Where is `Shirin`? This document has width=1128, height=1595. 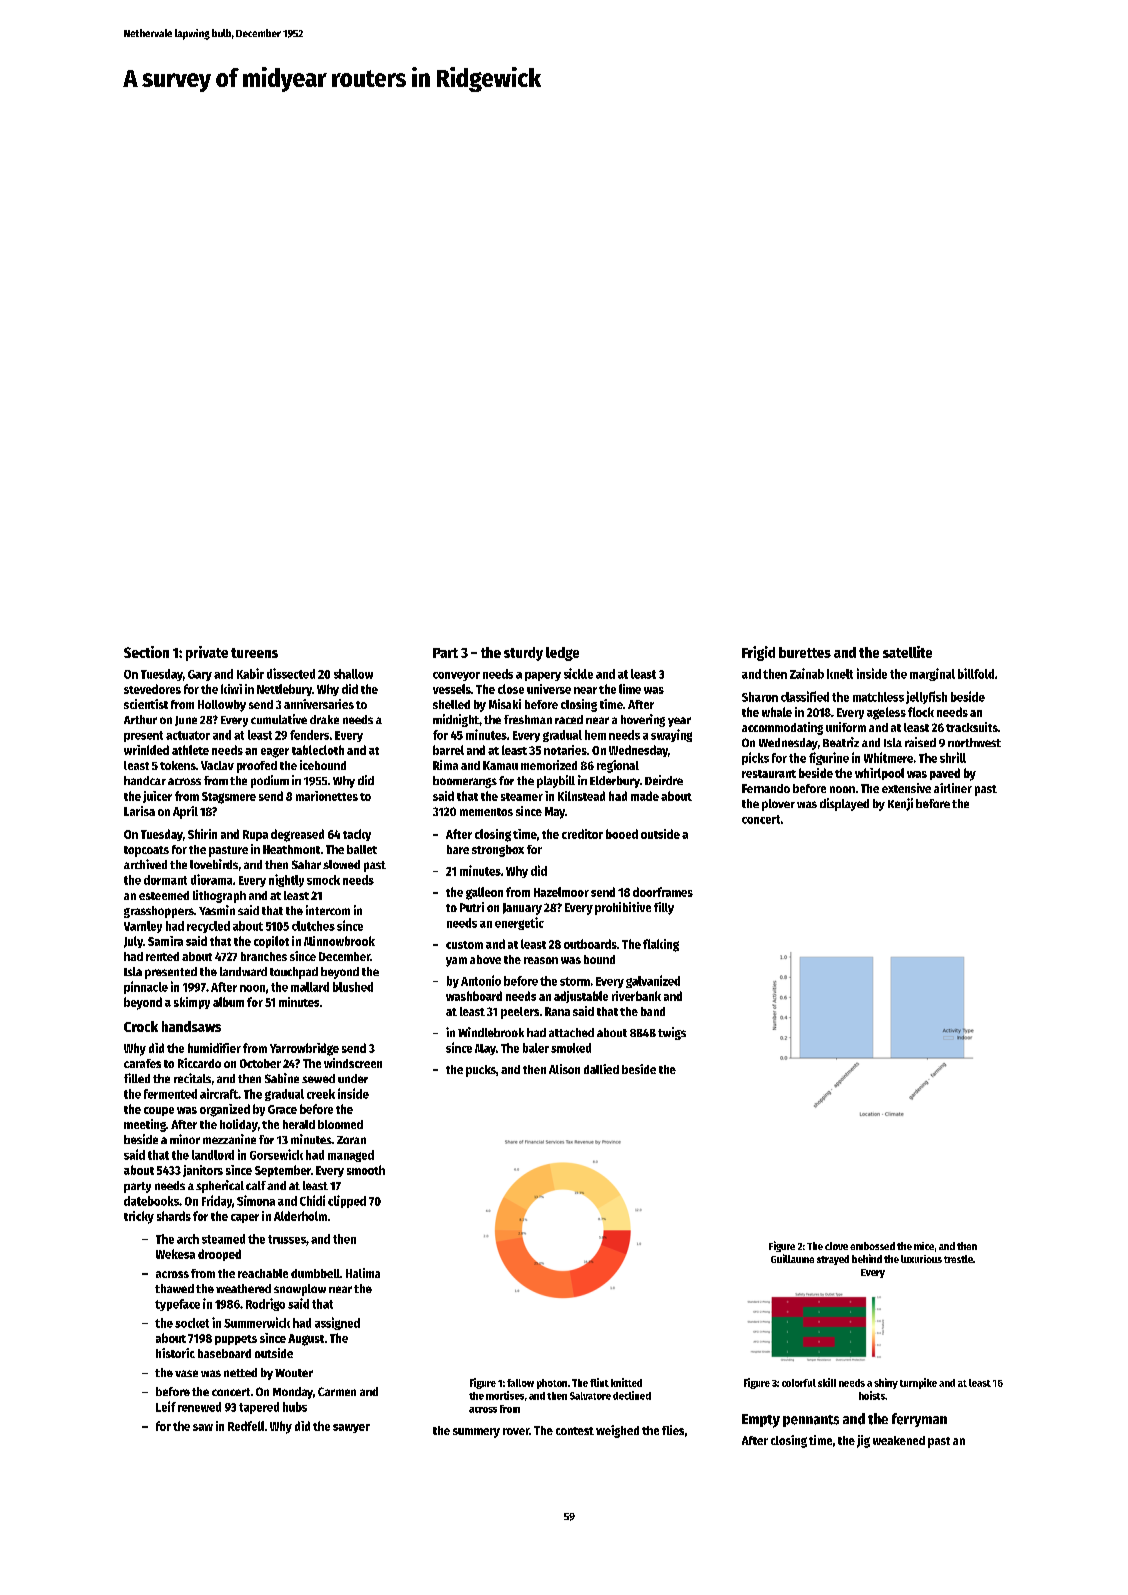
Shirin is located at coordinates (202, 834).
